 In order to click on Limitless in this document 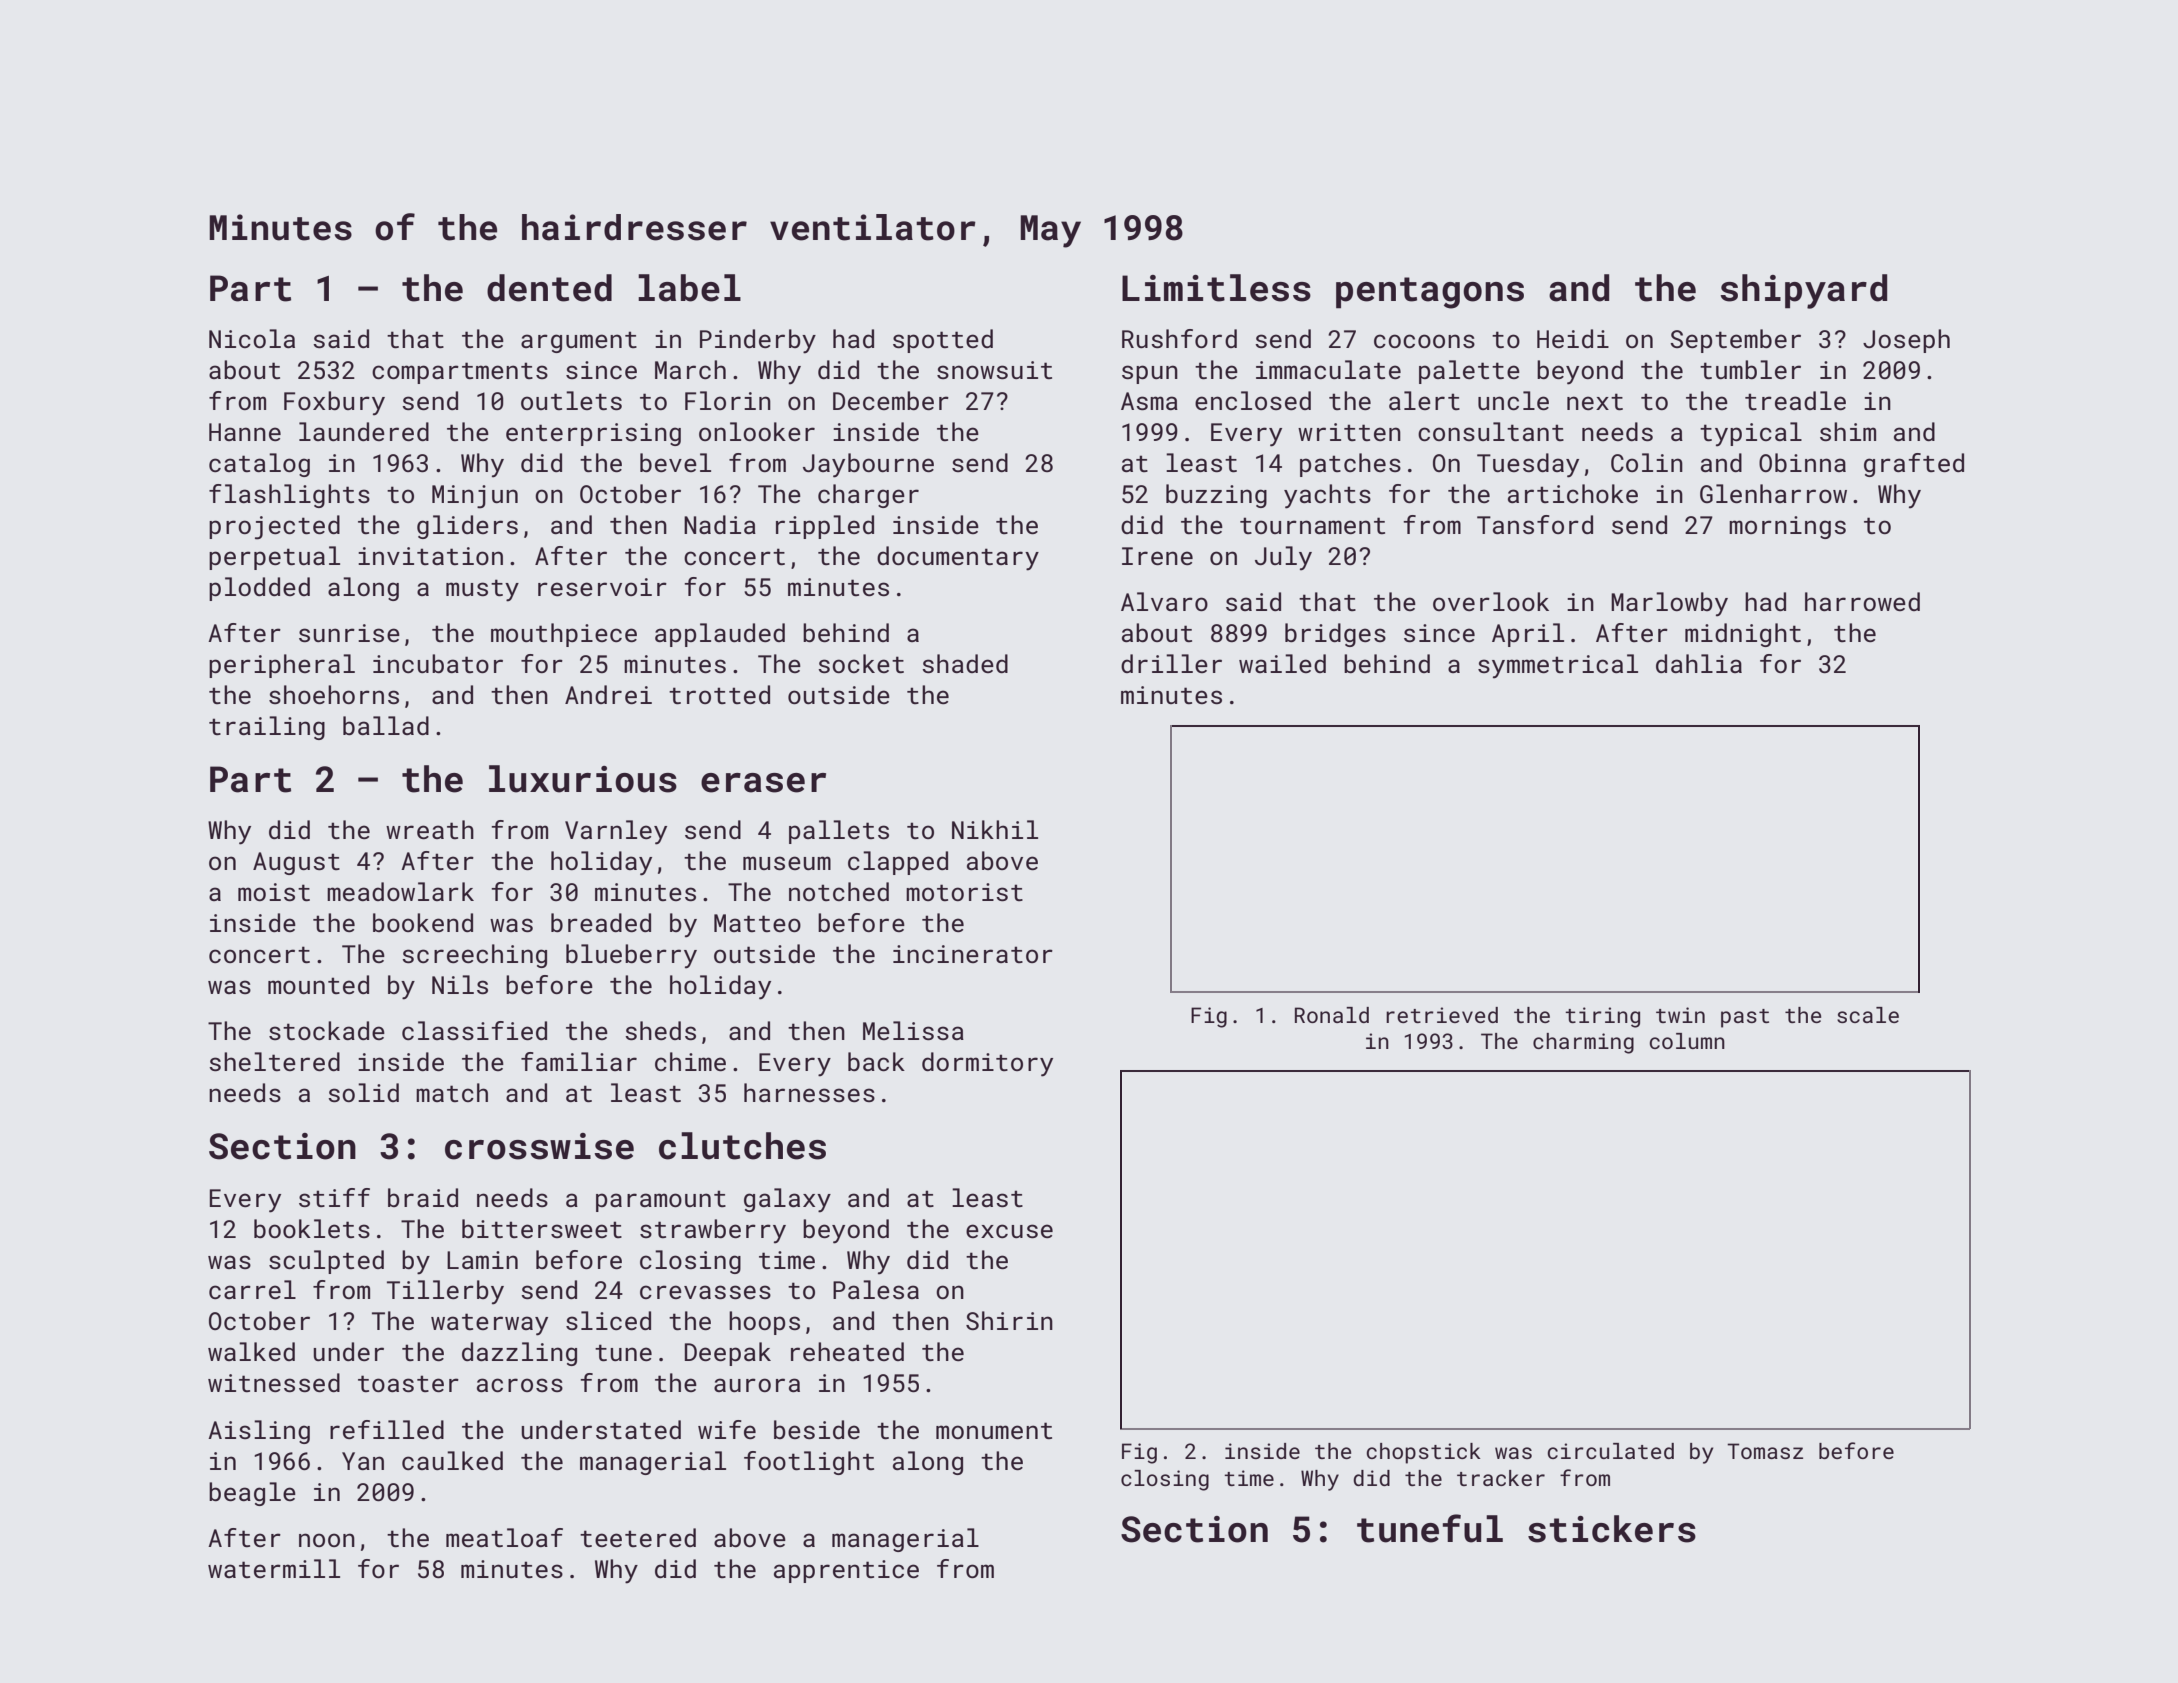, I will do `click(1216, 288)`.
